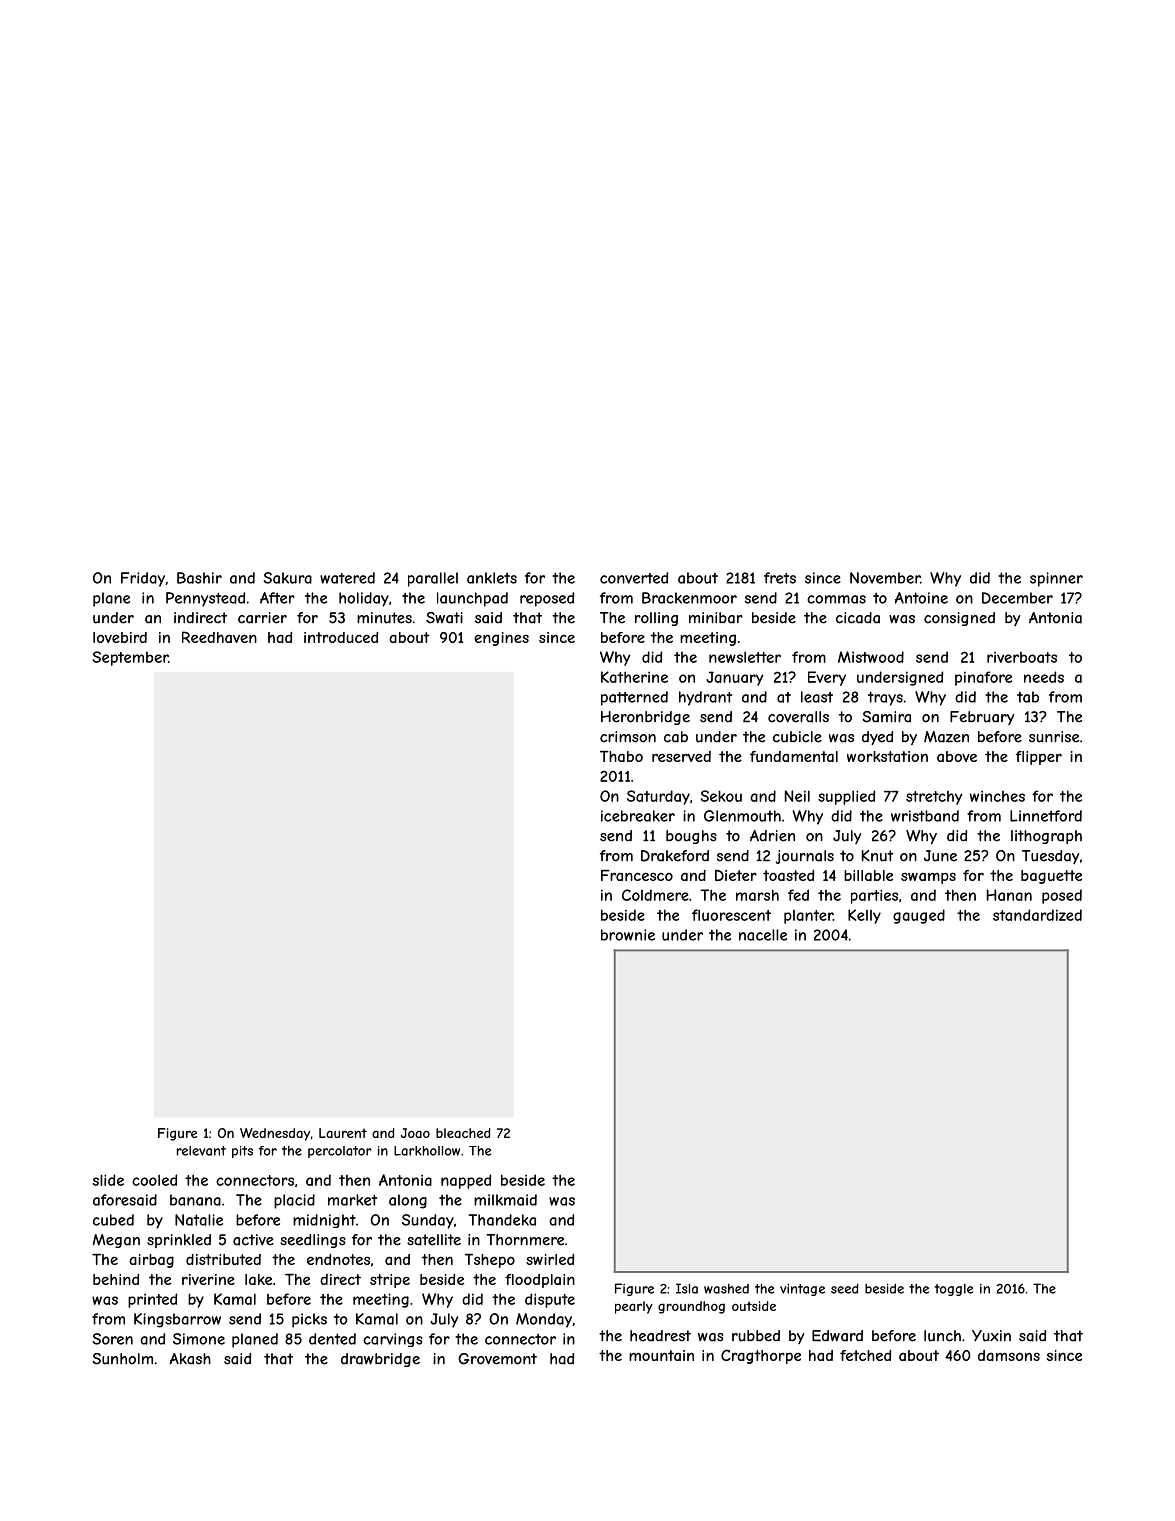  Describe the element at coordinates (130, 658) in the screenshot. I see `September` at that location.
